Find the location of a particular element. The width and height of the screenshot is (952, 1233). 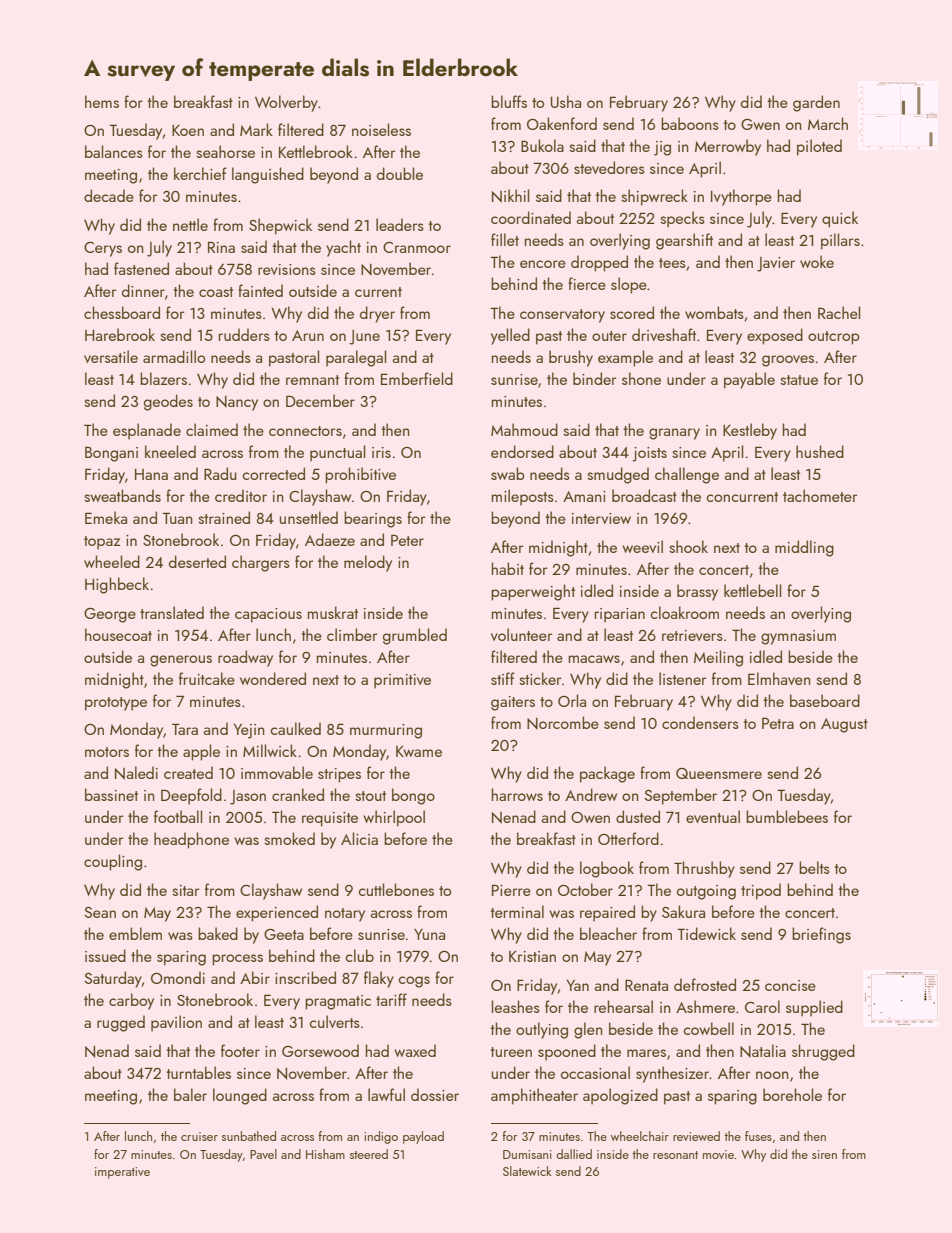

briefings is located at coordinates (821, 935).
